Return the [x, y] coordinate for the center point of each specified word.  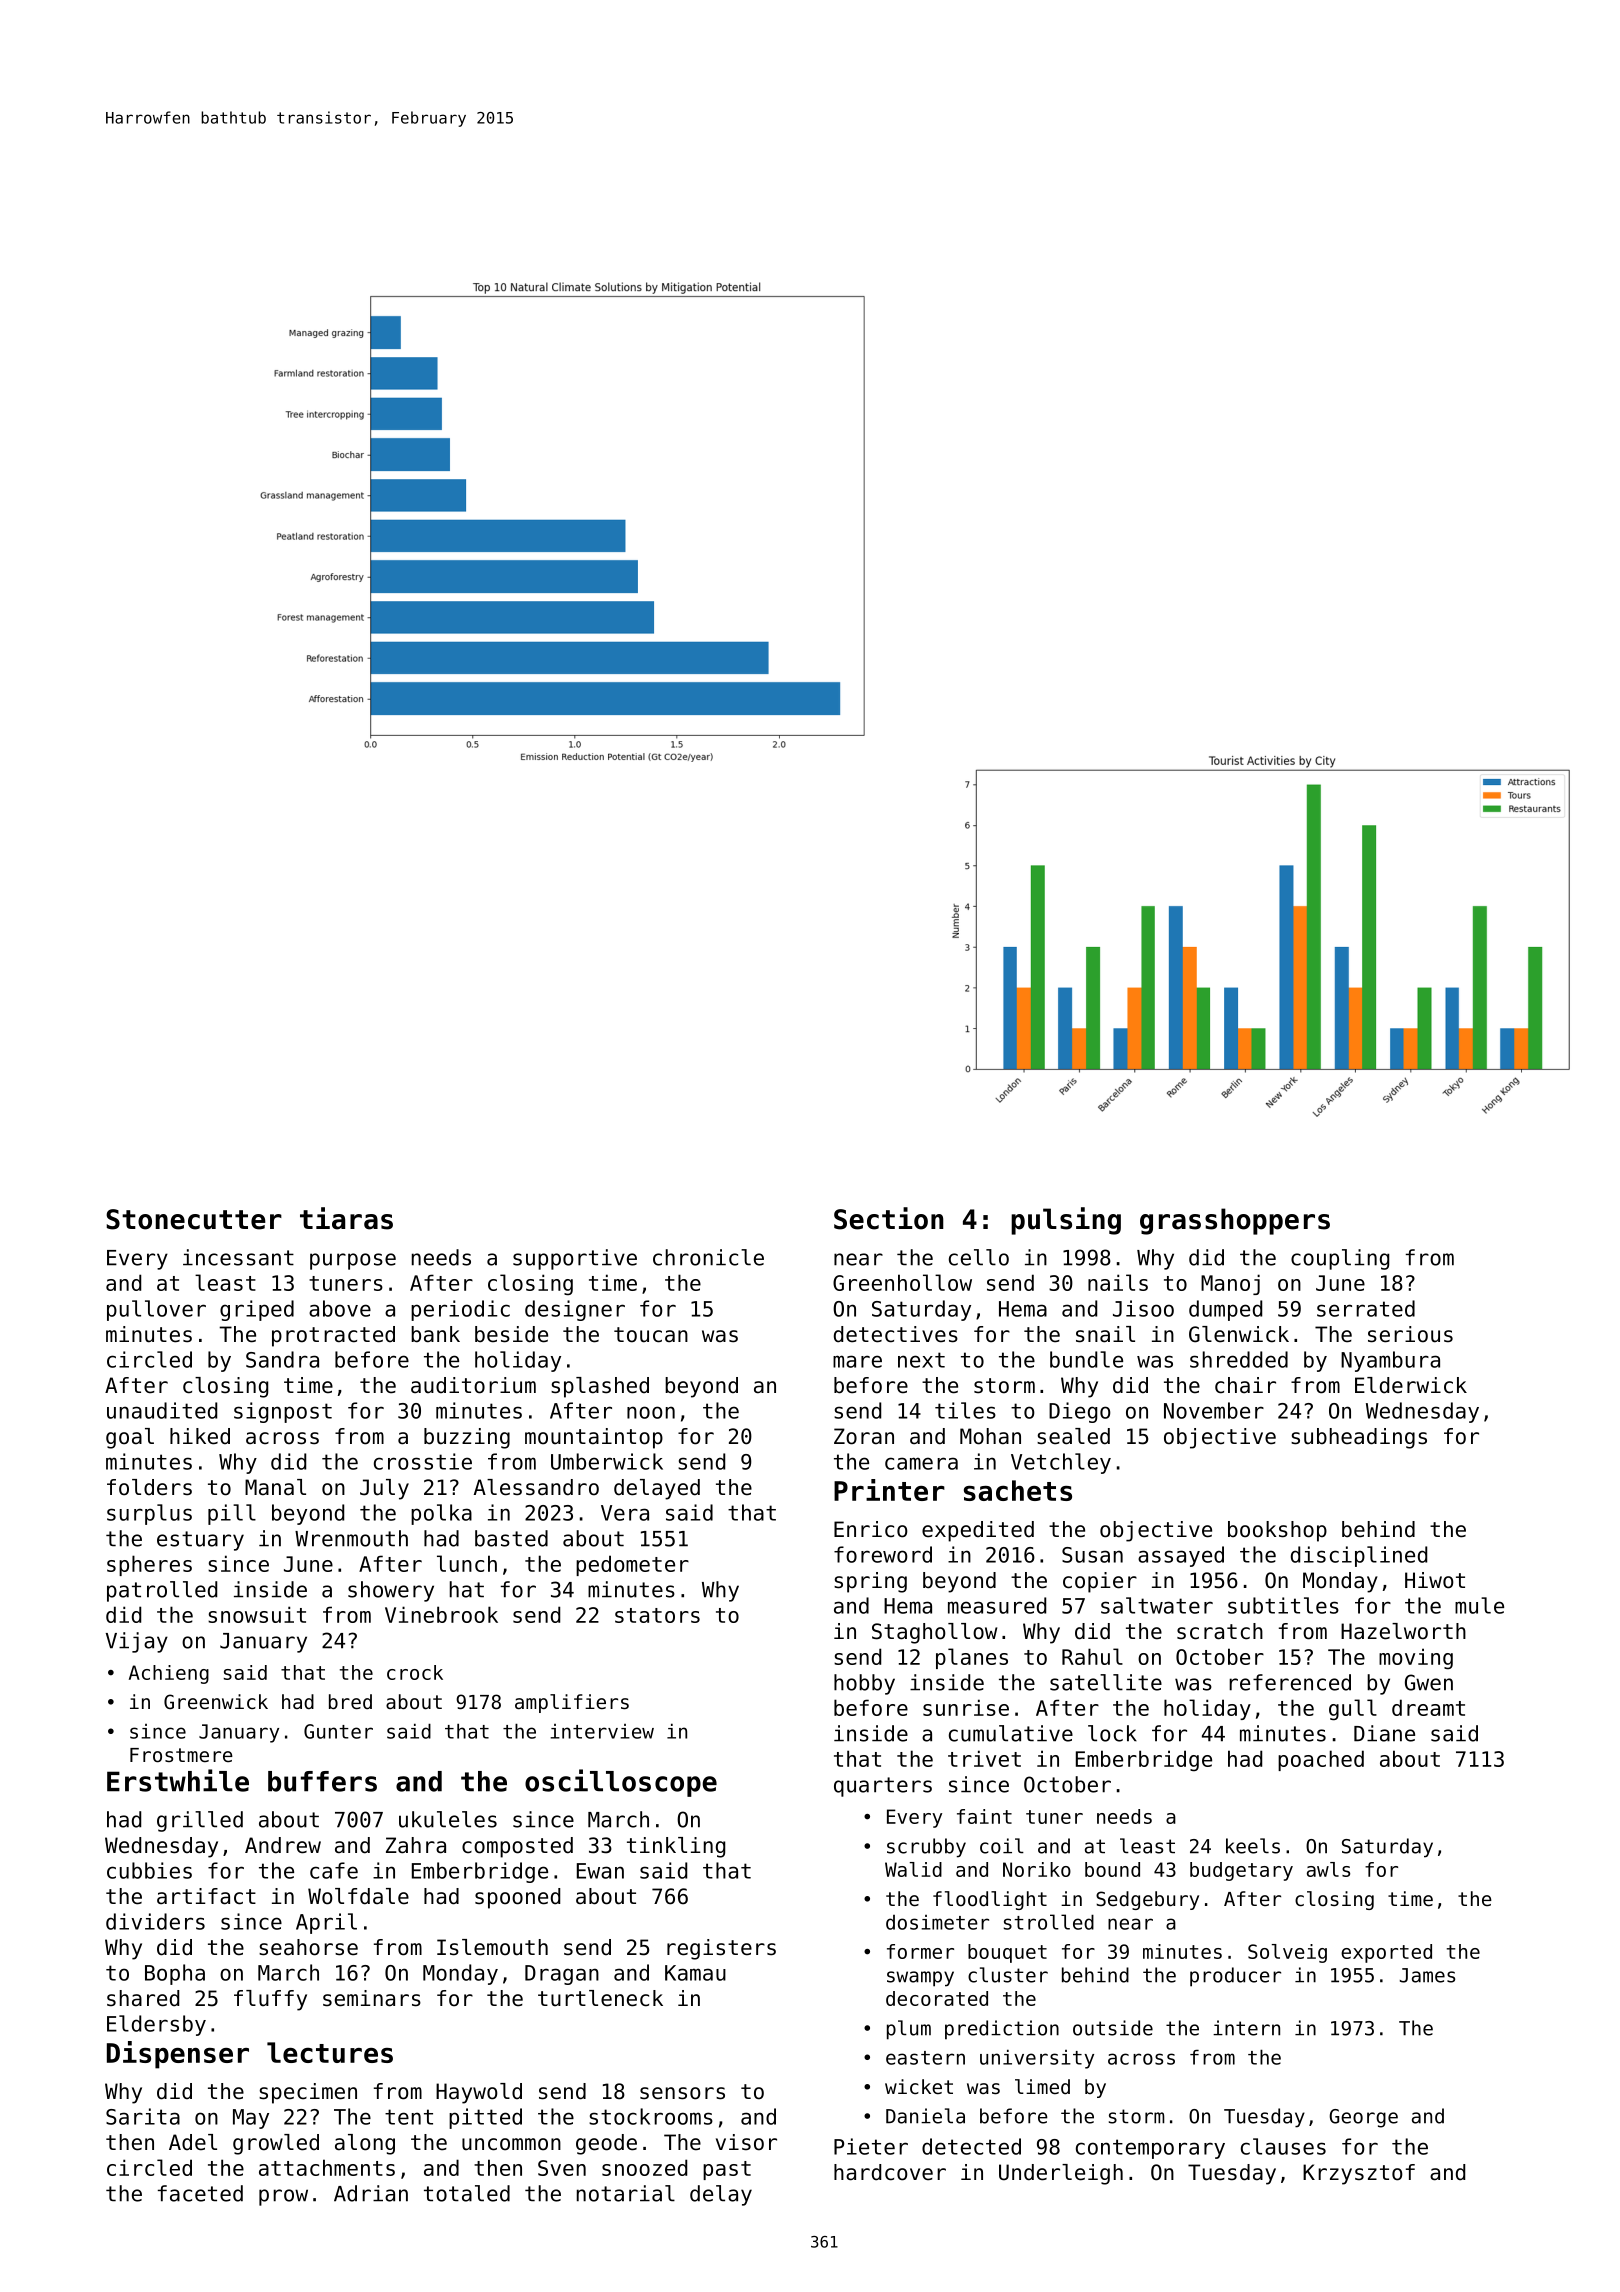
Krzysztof [1359, 2174]
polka [441, 1514]
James [1427, 1975]
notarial [626, 2193]
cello [979, 1257]
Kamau [695, 1973]
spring [870, 1582]
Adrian [371, 2193]
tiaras [346, 1218]
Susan [1092, 1555]
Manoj [1230, 1284]
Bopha [175, 1974]
